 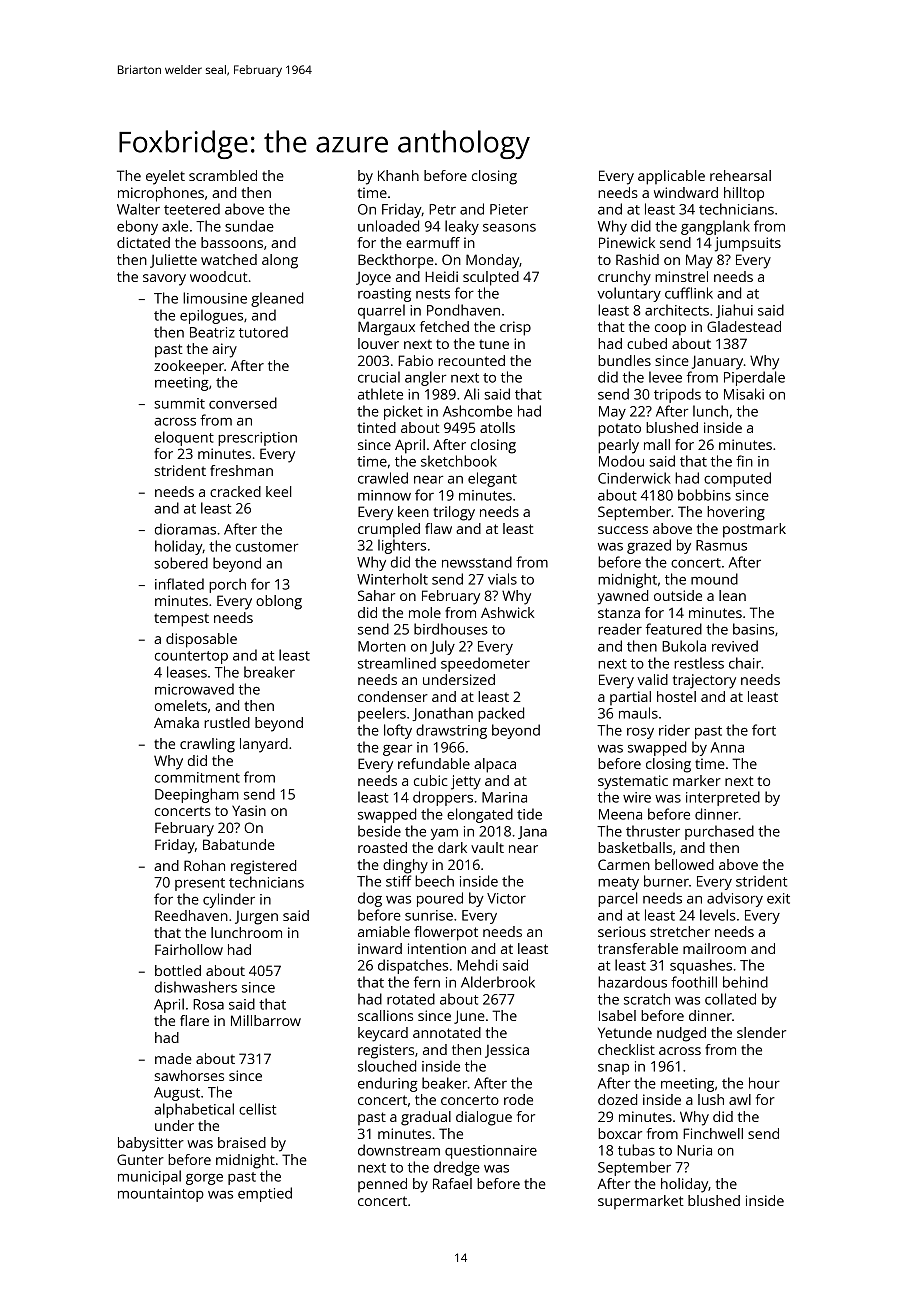 What do you see at coordinates (256, 918) in the screenshot?
I see `Jurgen` at bounding box center [256, 918].
